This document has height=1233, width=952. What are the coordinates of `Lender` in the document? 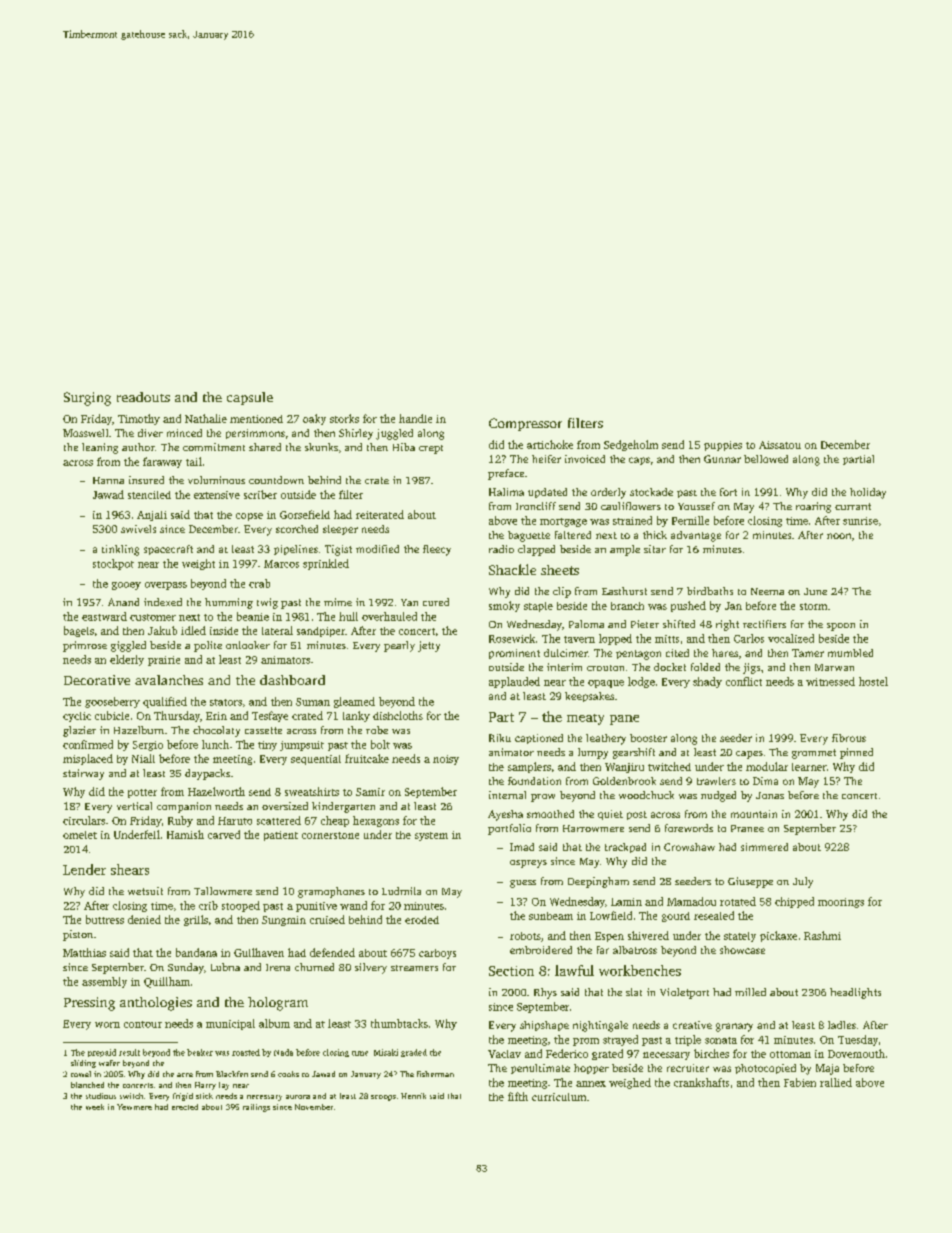 It's located at (84, 869).
